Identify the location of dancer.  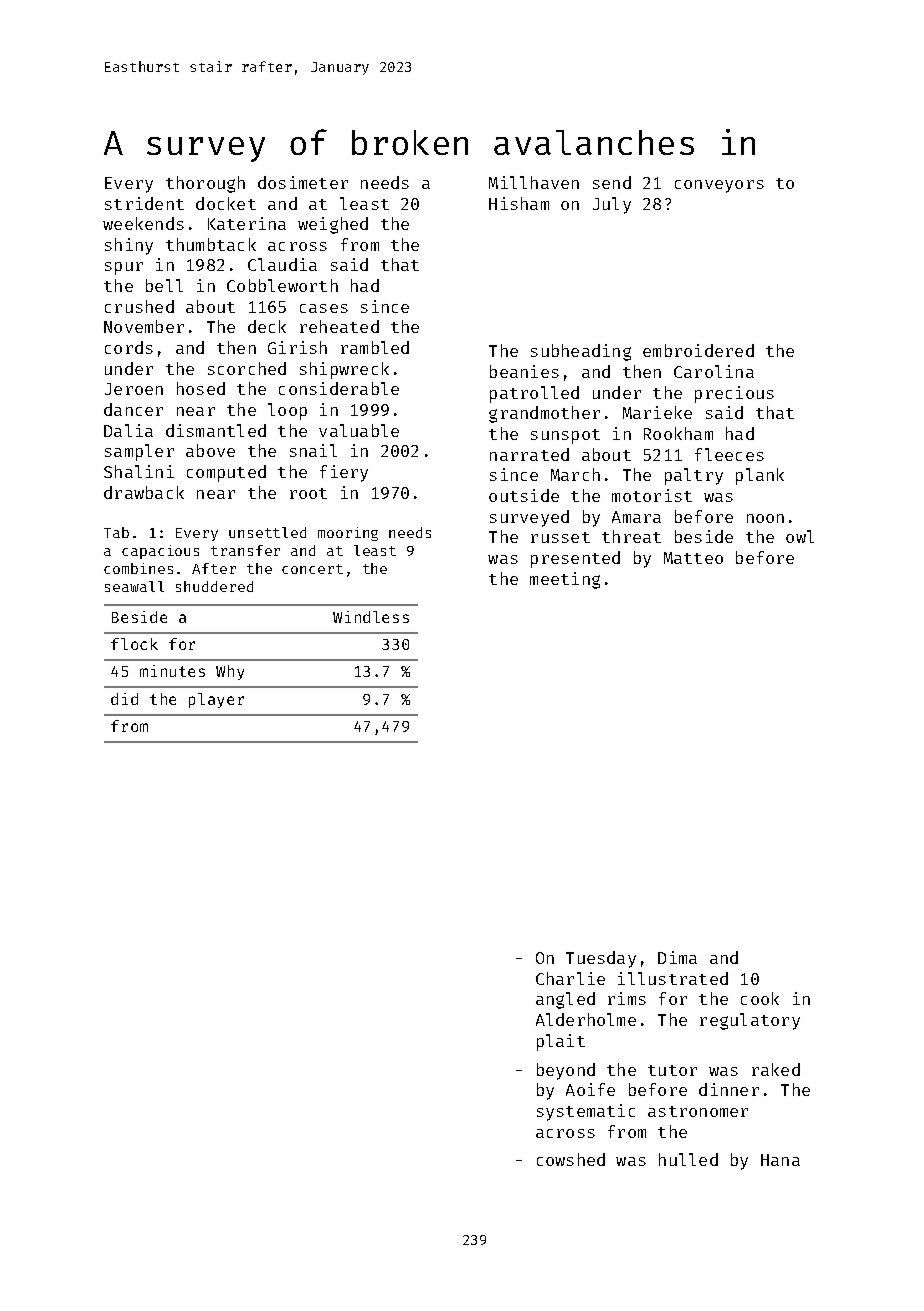
(133, 409).
